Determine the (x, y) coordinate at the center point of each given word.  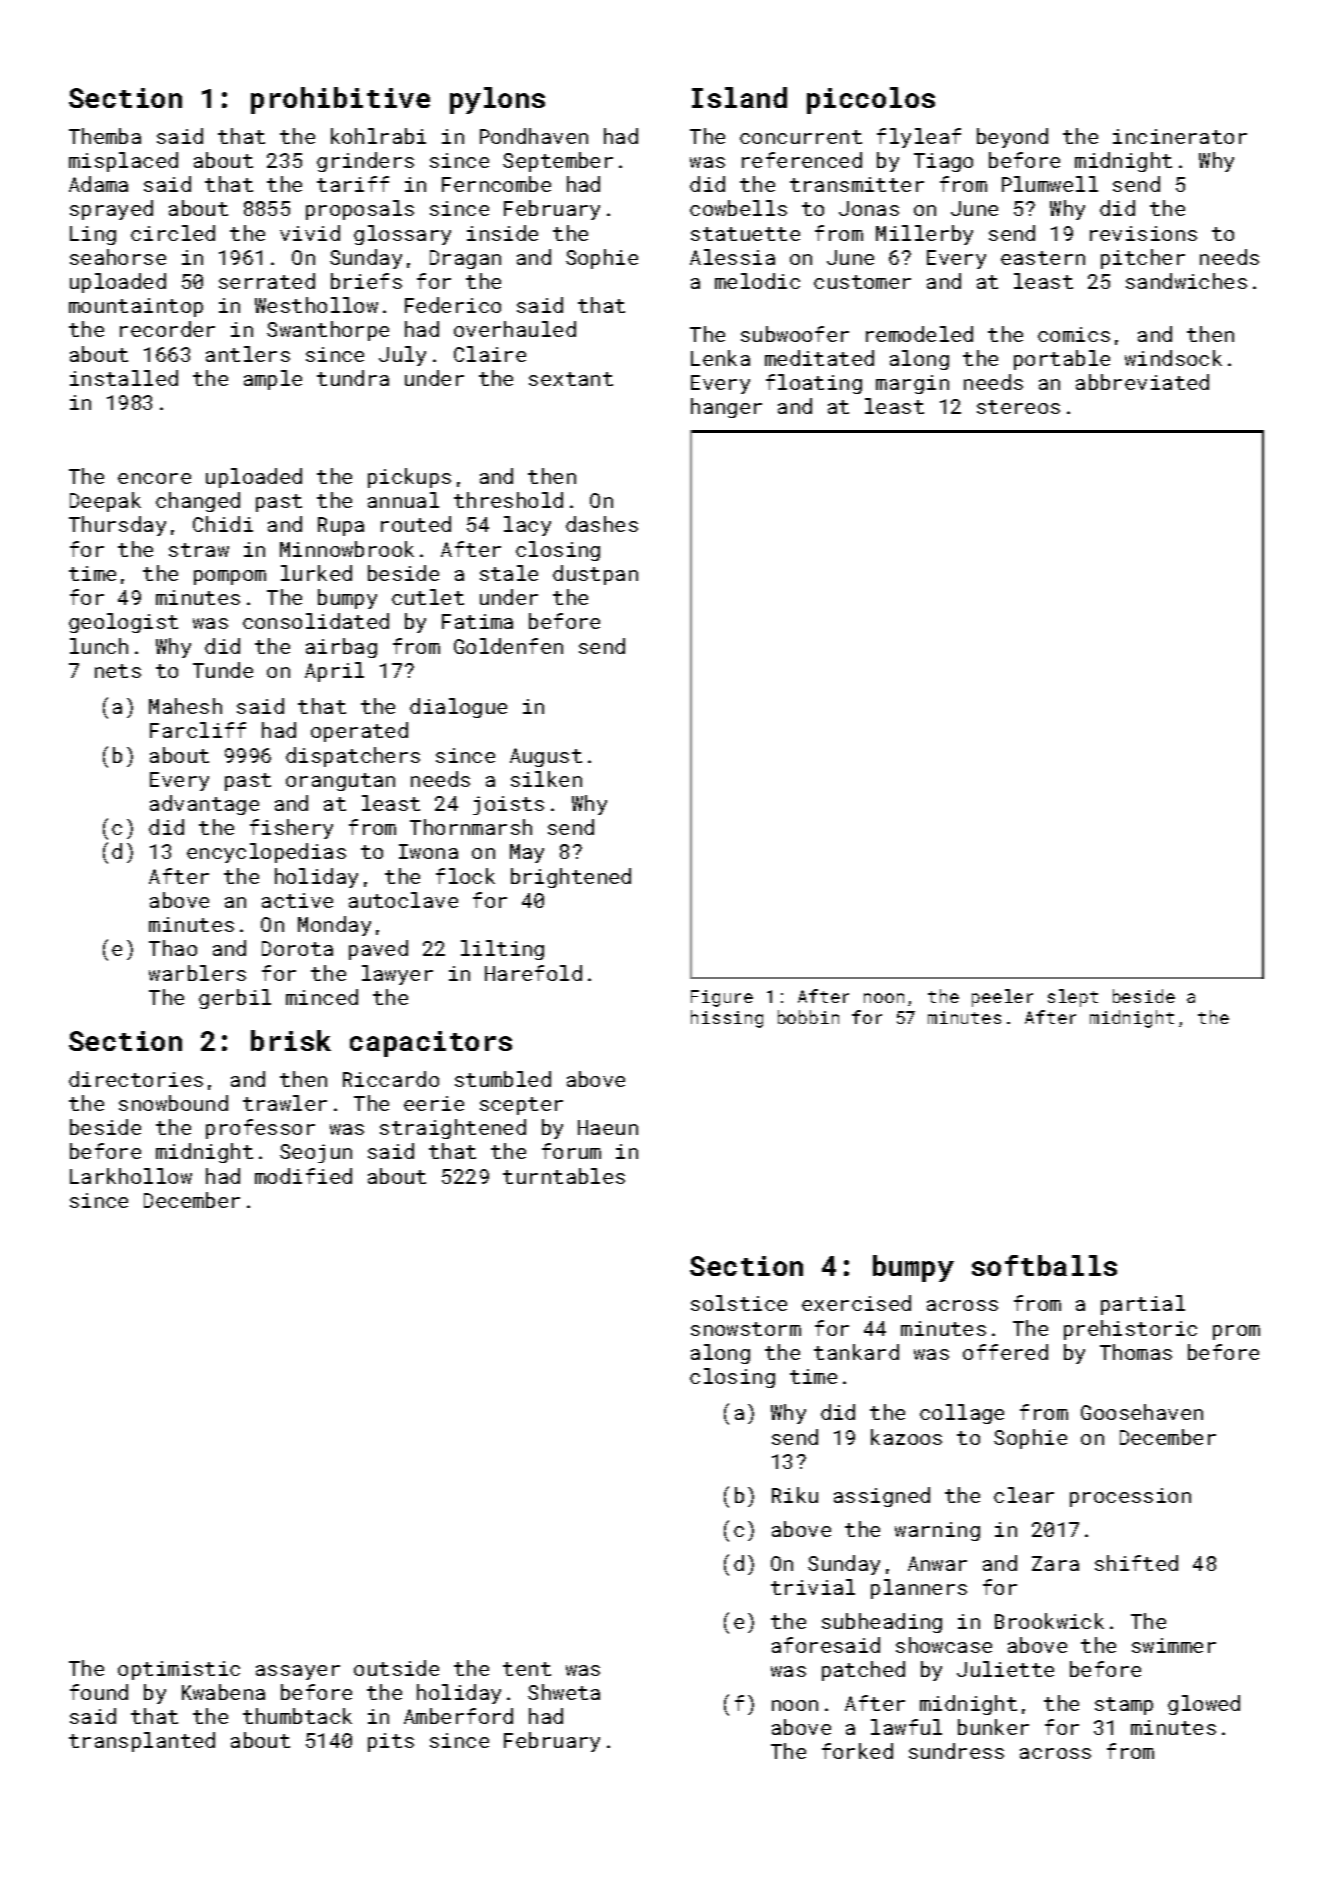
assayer (298, 1672)
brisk (291, 1040)
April (334, 672)
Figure (722, 998)
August (546, 757)
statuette (745, 234)
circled (173, 233)
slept (1073, 998)
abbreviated (1142, 382)
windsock (1173, 358)
